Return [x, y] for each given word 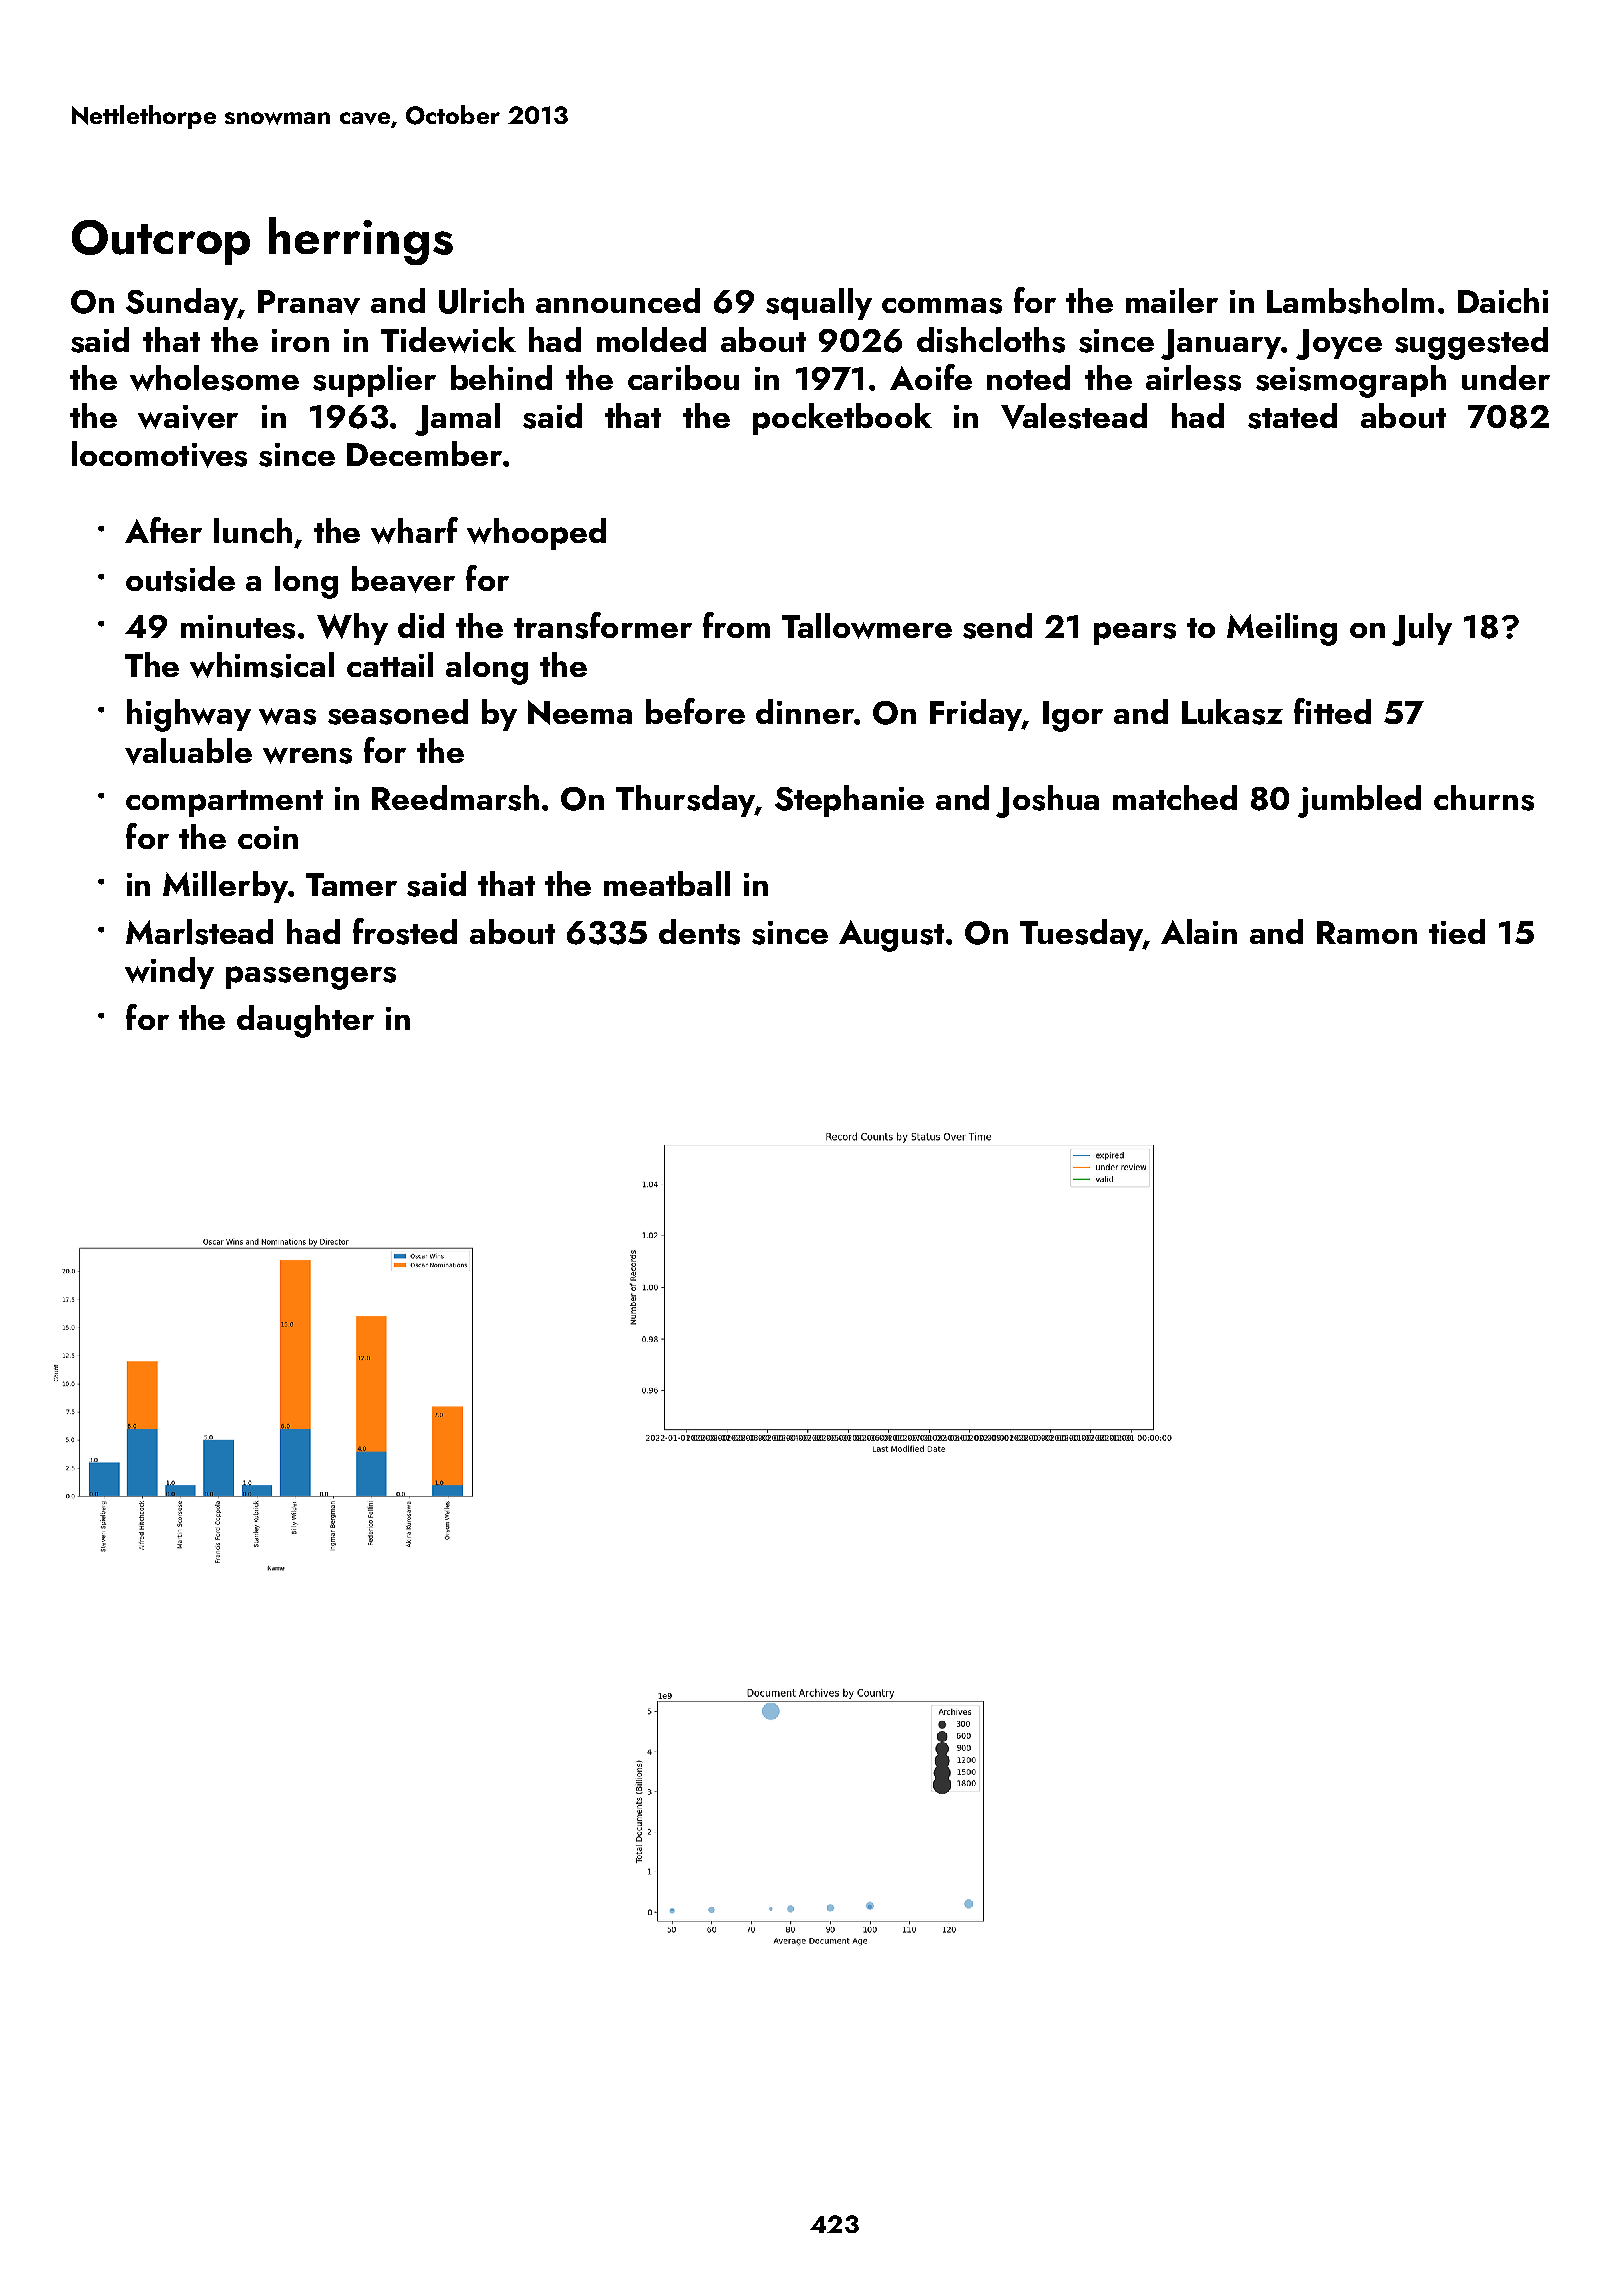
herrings [361, 241]
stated [1292, 416]
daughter [305, 1021]
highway [189, 715]
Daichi [1503, 300]
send [997, 626]
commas [942, 306]
